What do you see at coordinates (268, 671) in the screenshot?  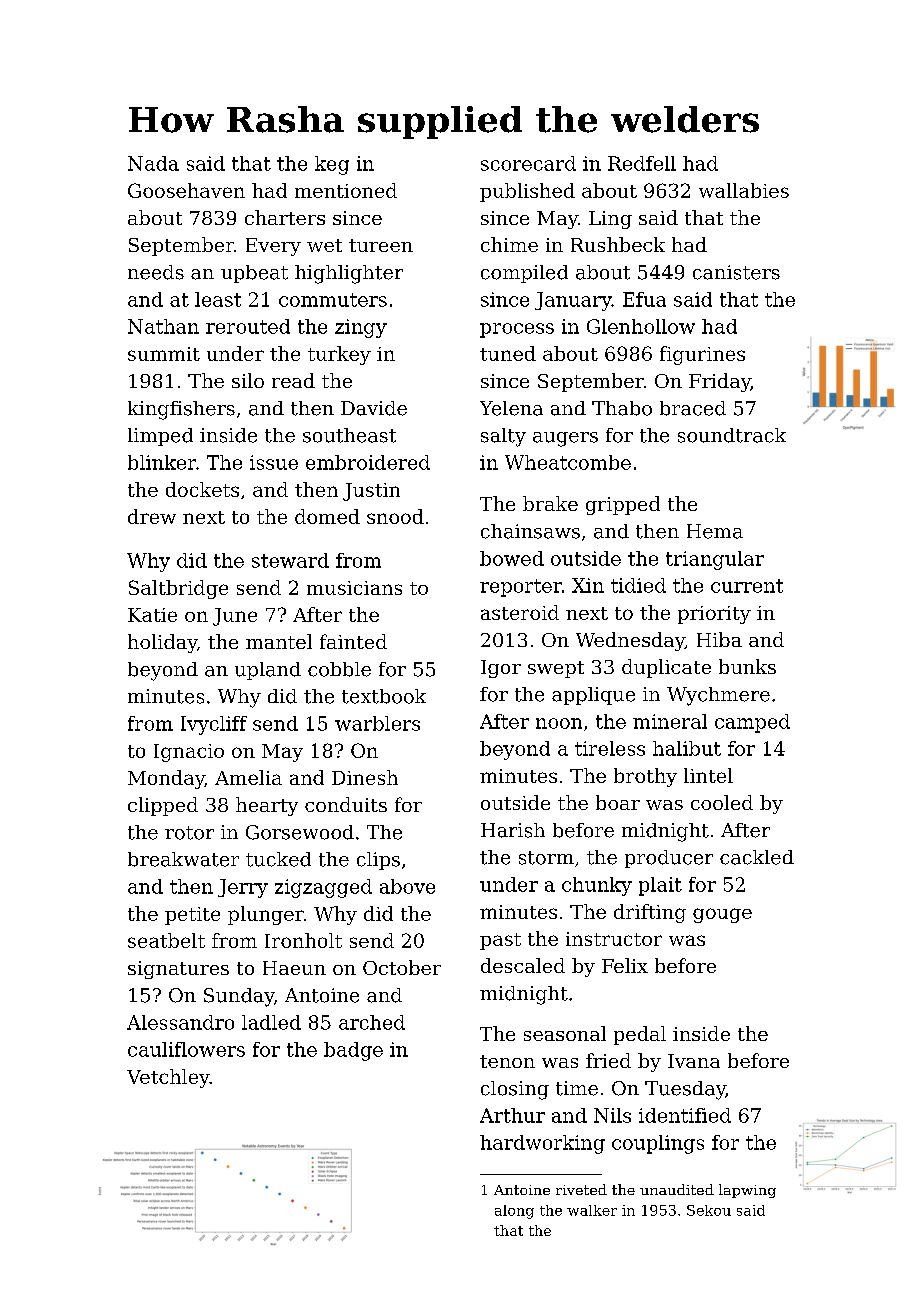 I see `upland` at bounding box center [268, 671].
